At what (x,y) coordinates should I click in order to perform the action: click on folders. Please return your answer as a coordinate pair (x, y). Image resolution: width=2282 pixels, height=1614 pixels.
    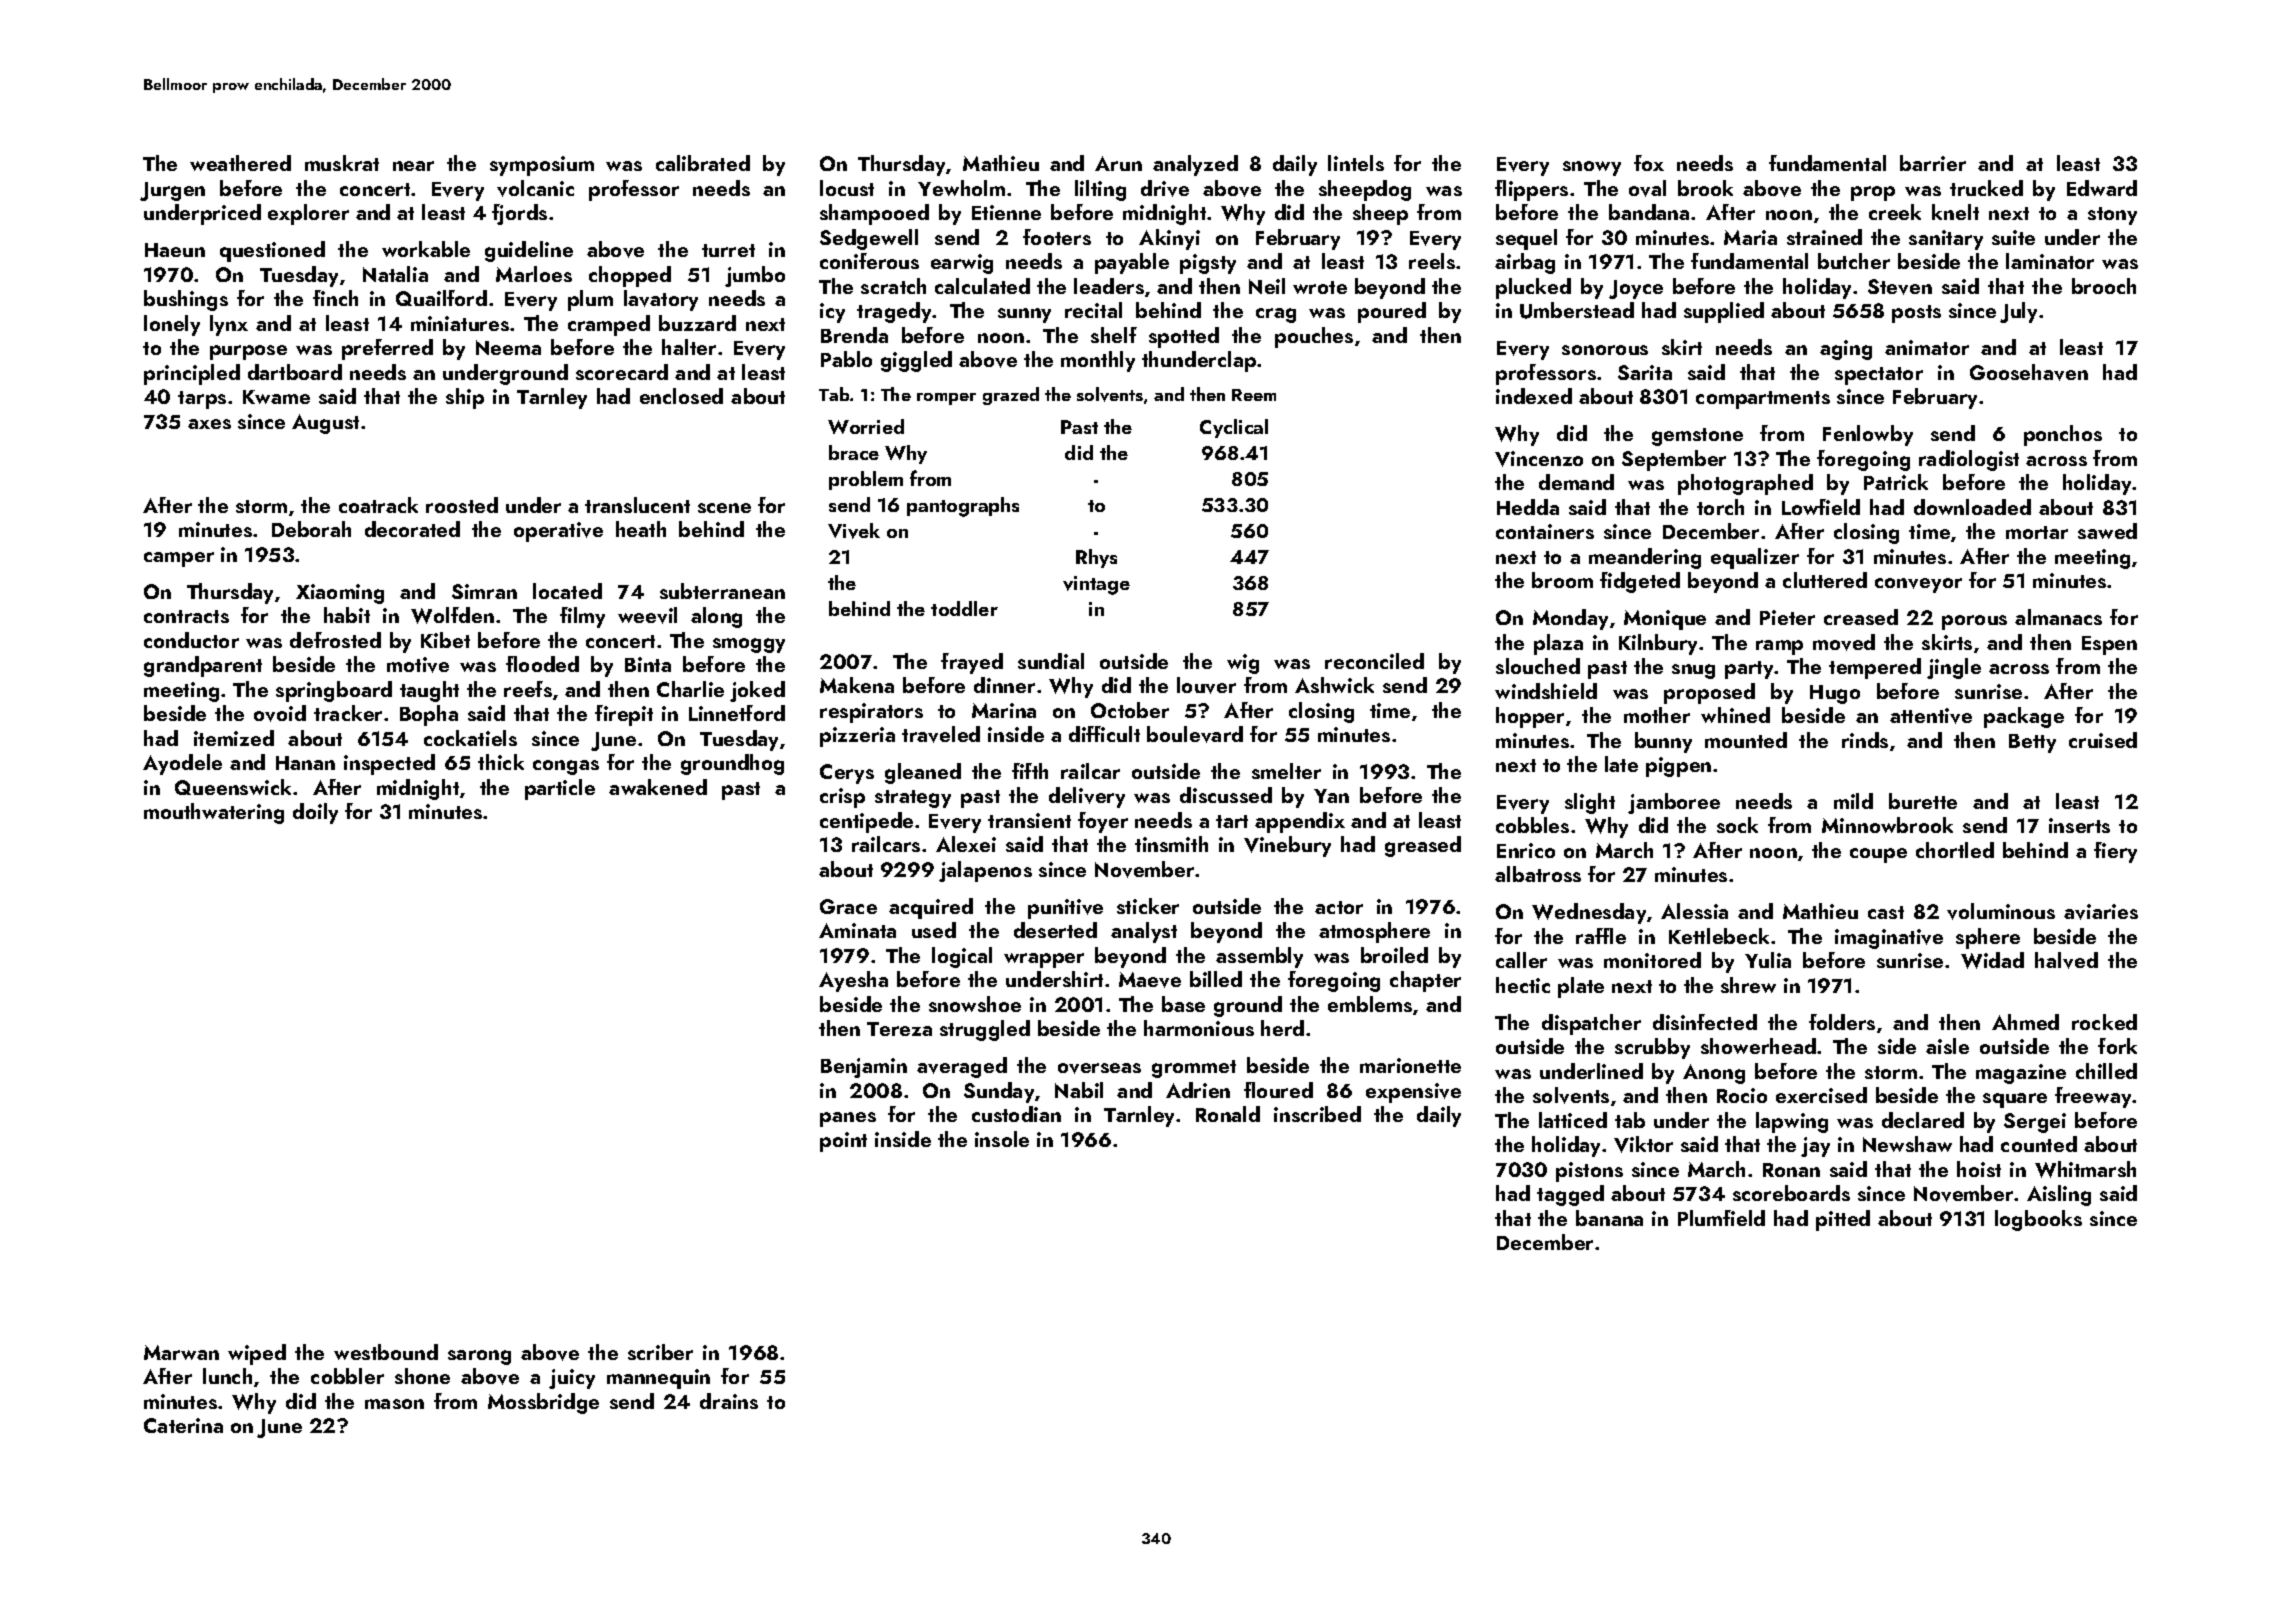
    Looking at the image, I should click on (1842, 1022).
